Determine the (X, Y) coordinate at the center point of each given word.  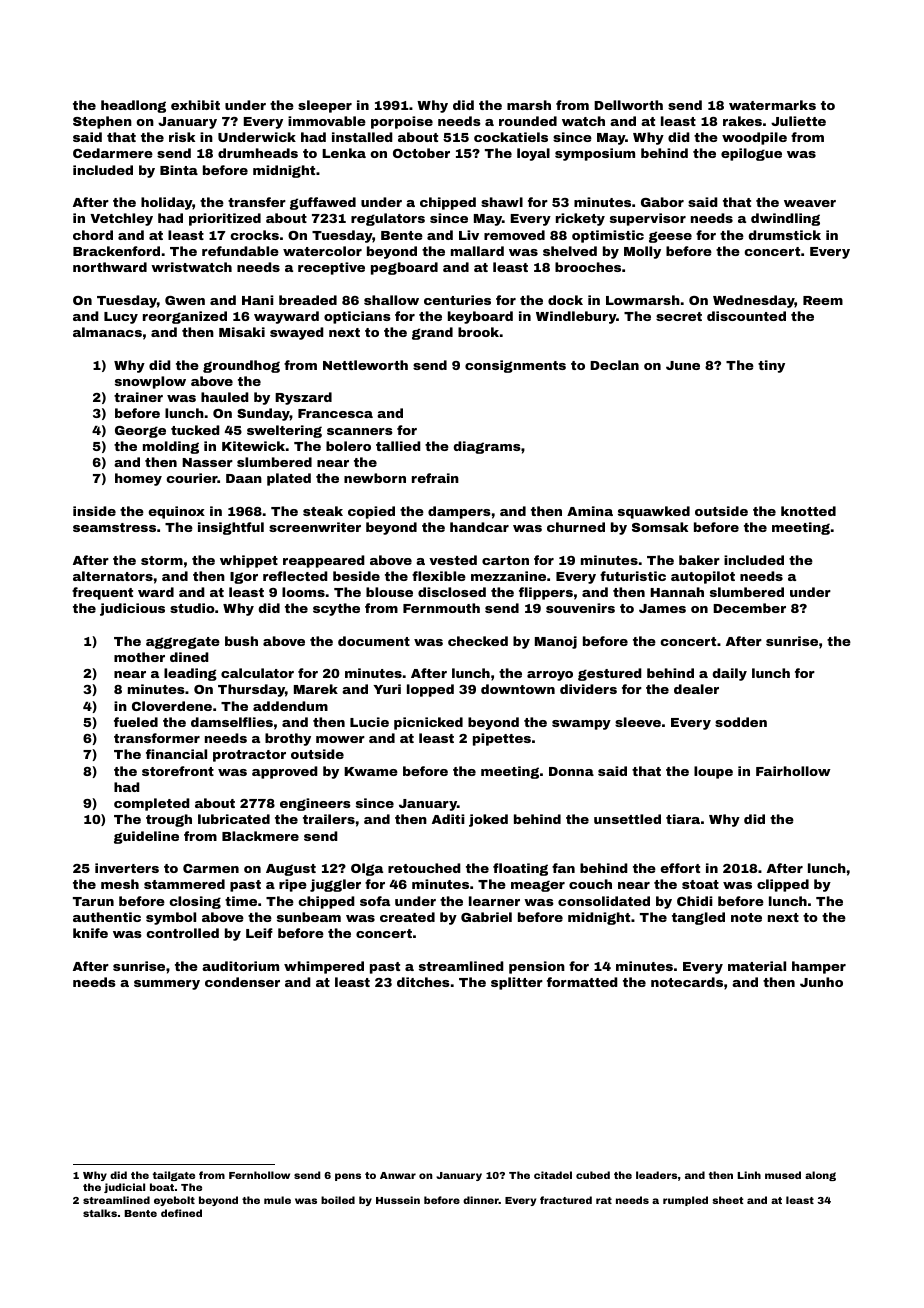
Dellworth (628, 105)
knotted (808, 511)
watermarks (772, 105)
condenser (242, 982)
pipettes (502, 739)
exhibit (195, 105)
